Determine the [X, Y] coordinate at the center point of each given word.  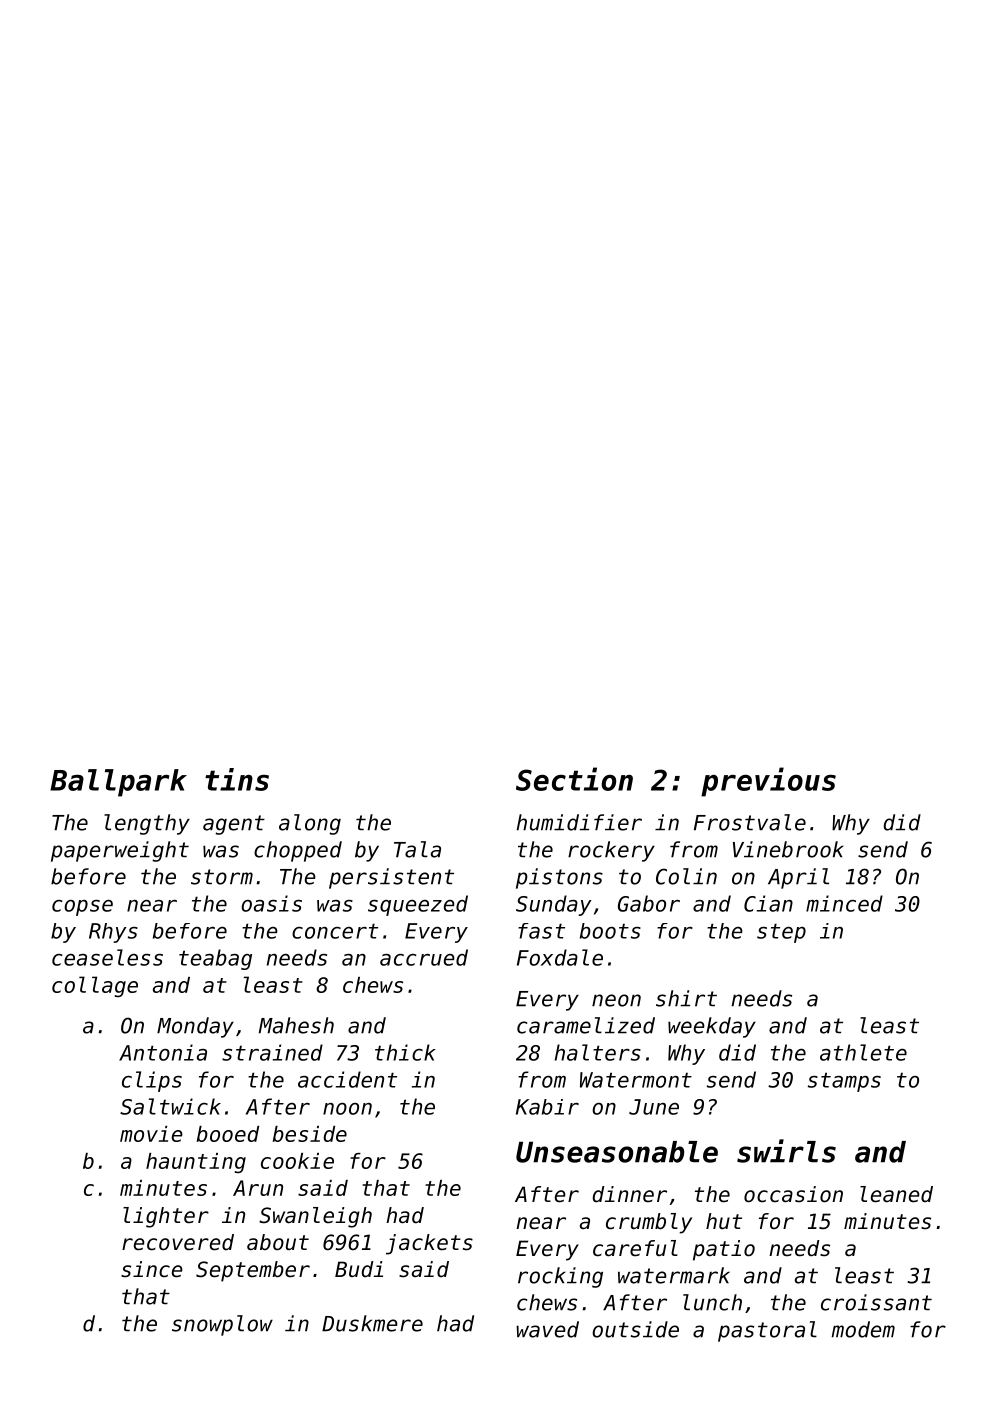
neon [616, 1000]
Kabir [547, 1107]
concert [335, 931]
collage [95, 986]
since [152, 1269]
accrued [424, 957]
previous [768, 782]
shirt [686, 998]
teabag [215, 959]
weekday [712, 1027]
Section [574, 779]
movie [151, 1134]
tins [237, 779]
